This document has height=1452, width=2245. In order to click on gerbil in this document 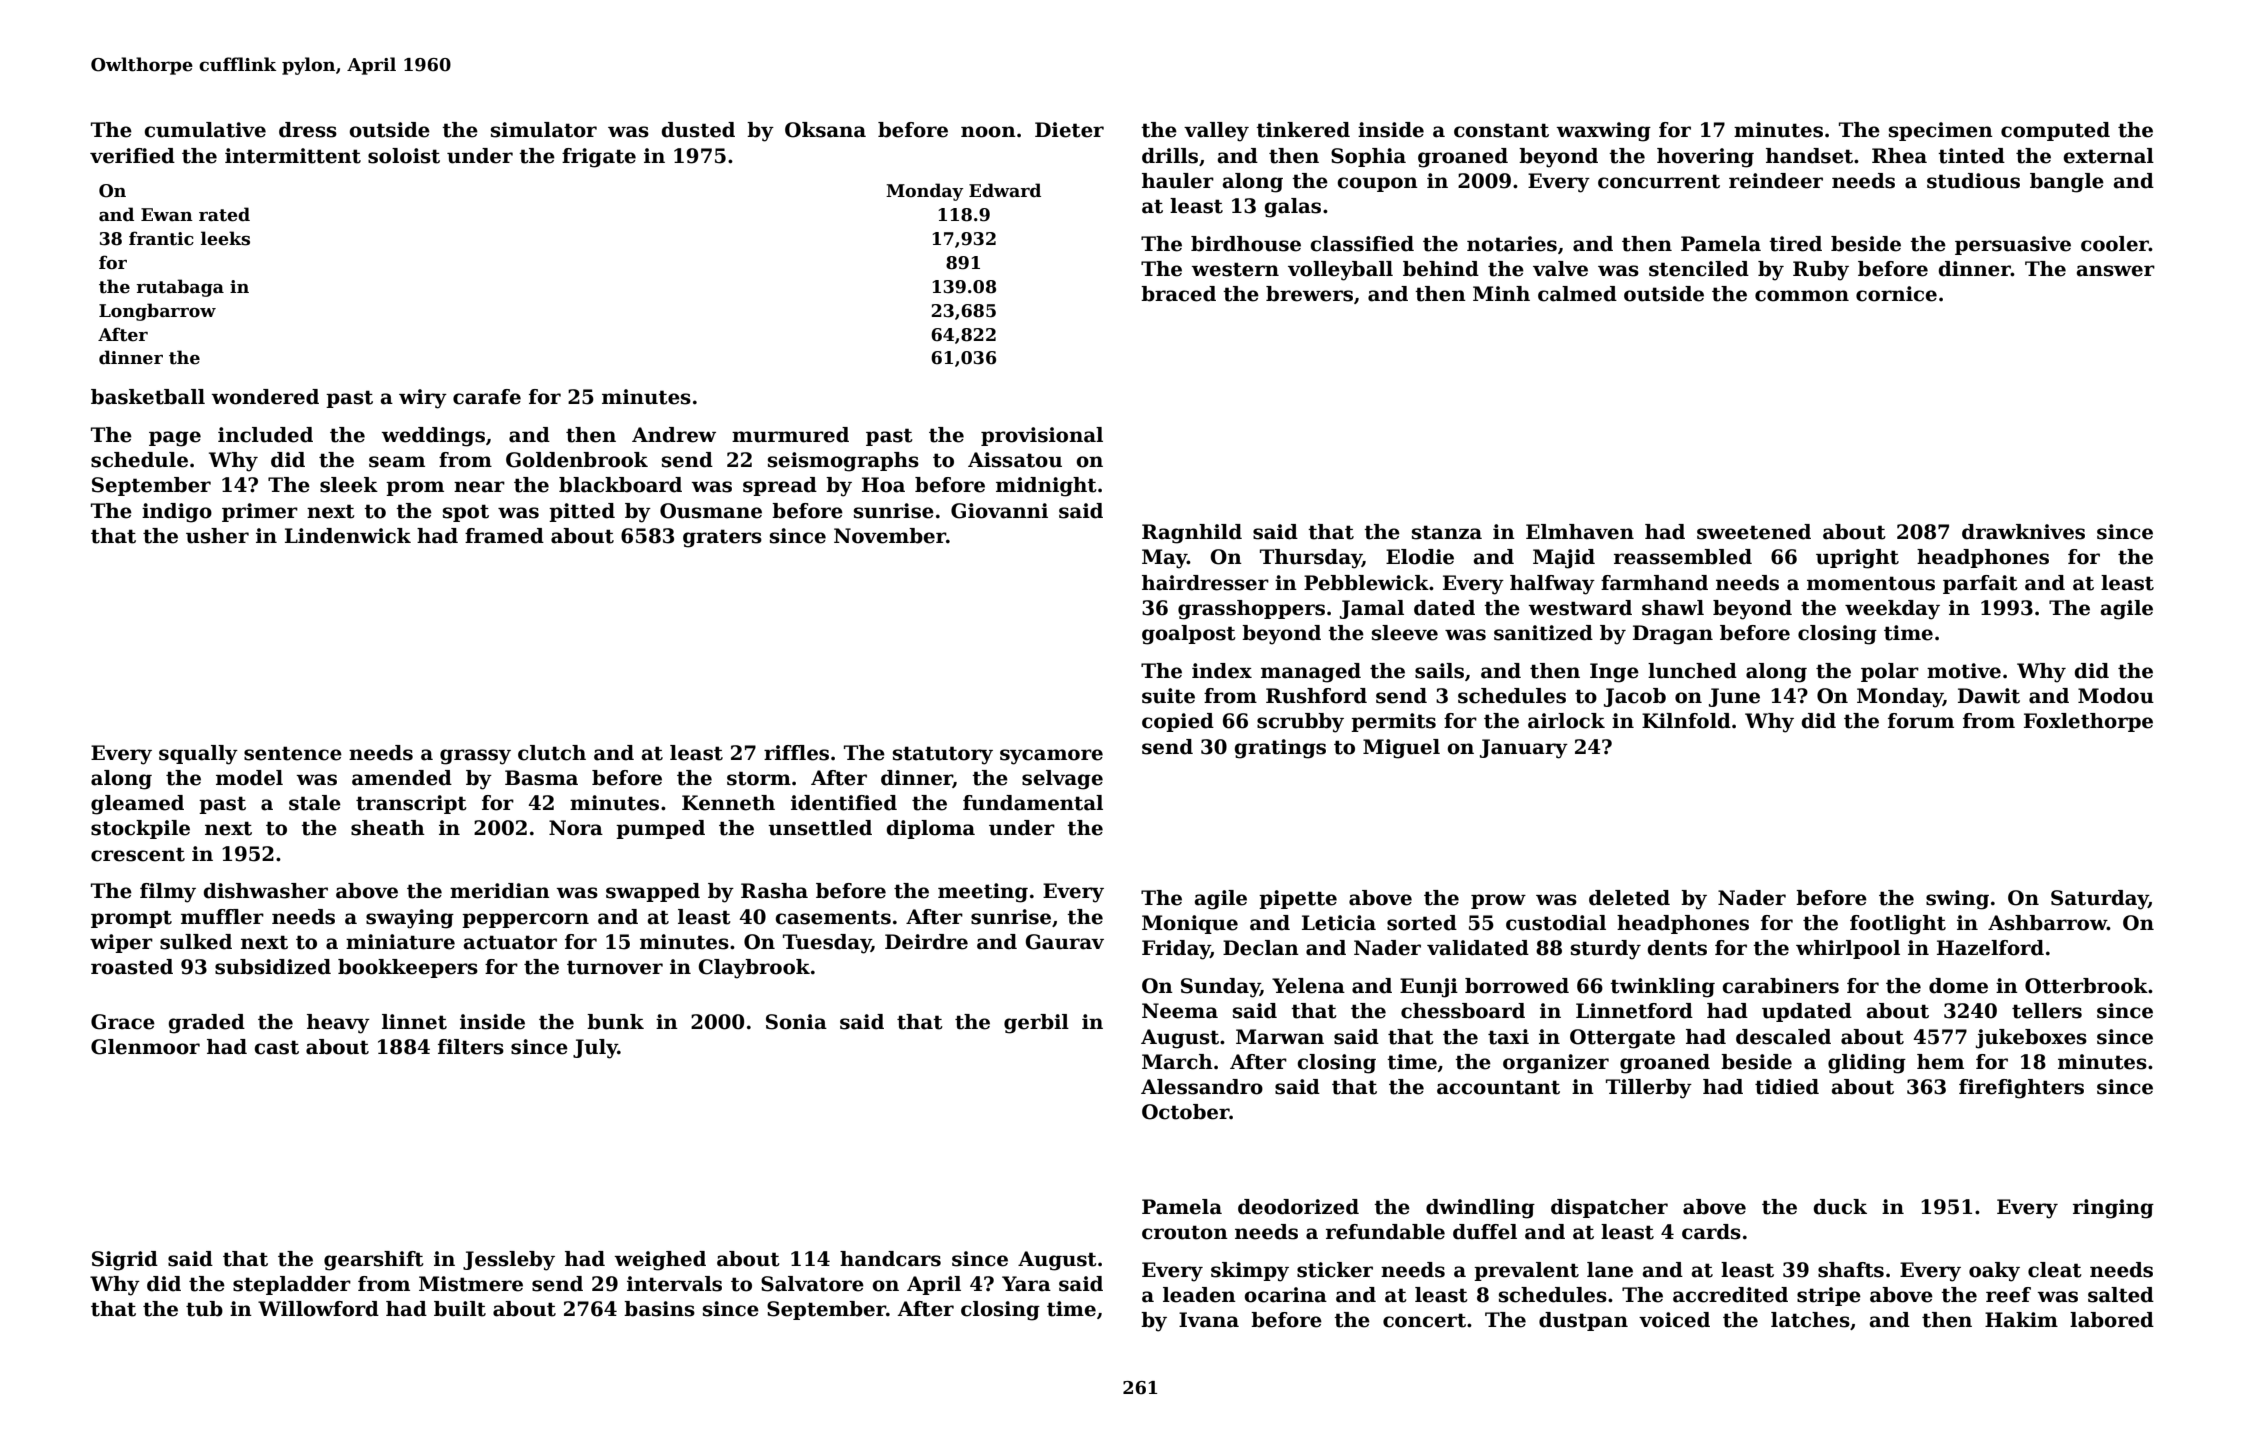, I will do `click(1036, 1024)`.
